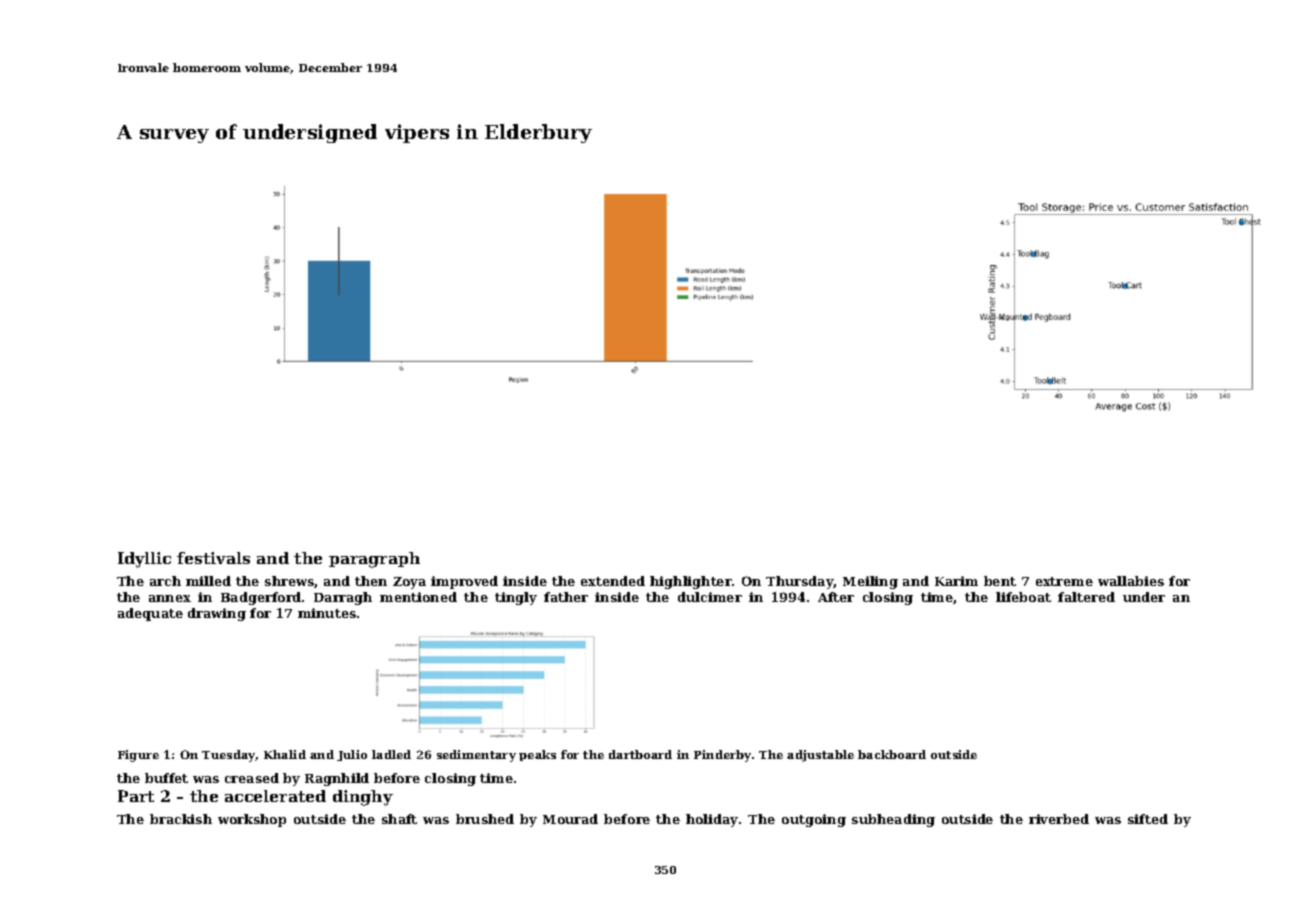 The image size is (1308, 924). What do you see at coordinates (566, 597) in the screenshot?
I see `father` at bounding box center [566, 597].
